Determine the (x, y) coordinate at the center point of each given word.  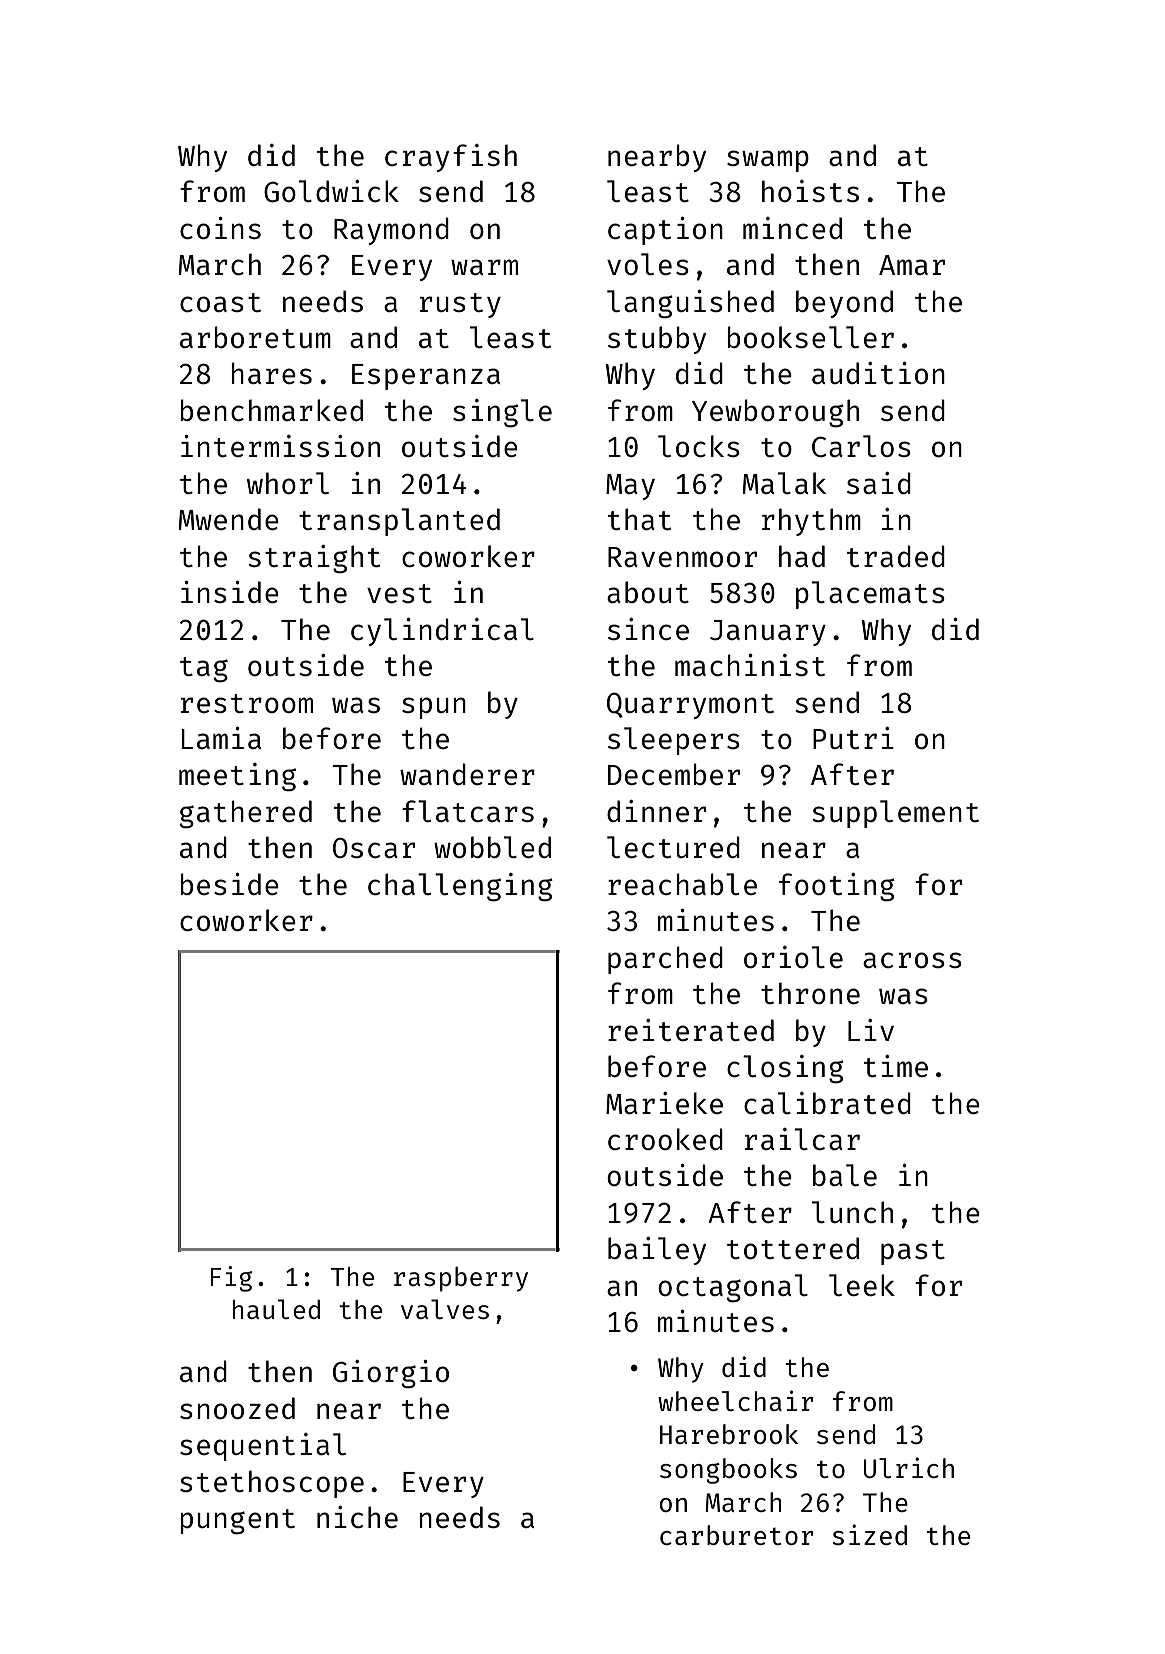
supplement (895, 814)
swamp (768, 161)
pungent (238, 1522)
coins (220, 228)
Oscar (374, 847)
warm (484, 267)
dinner (656, 811)
